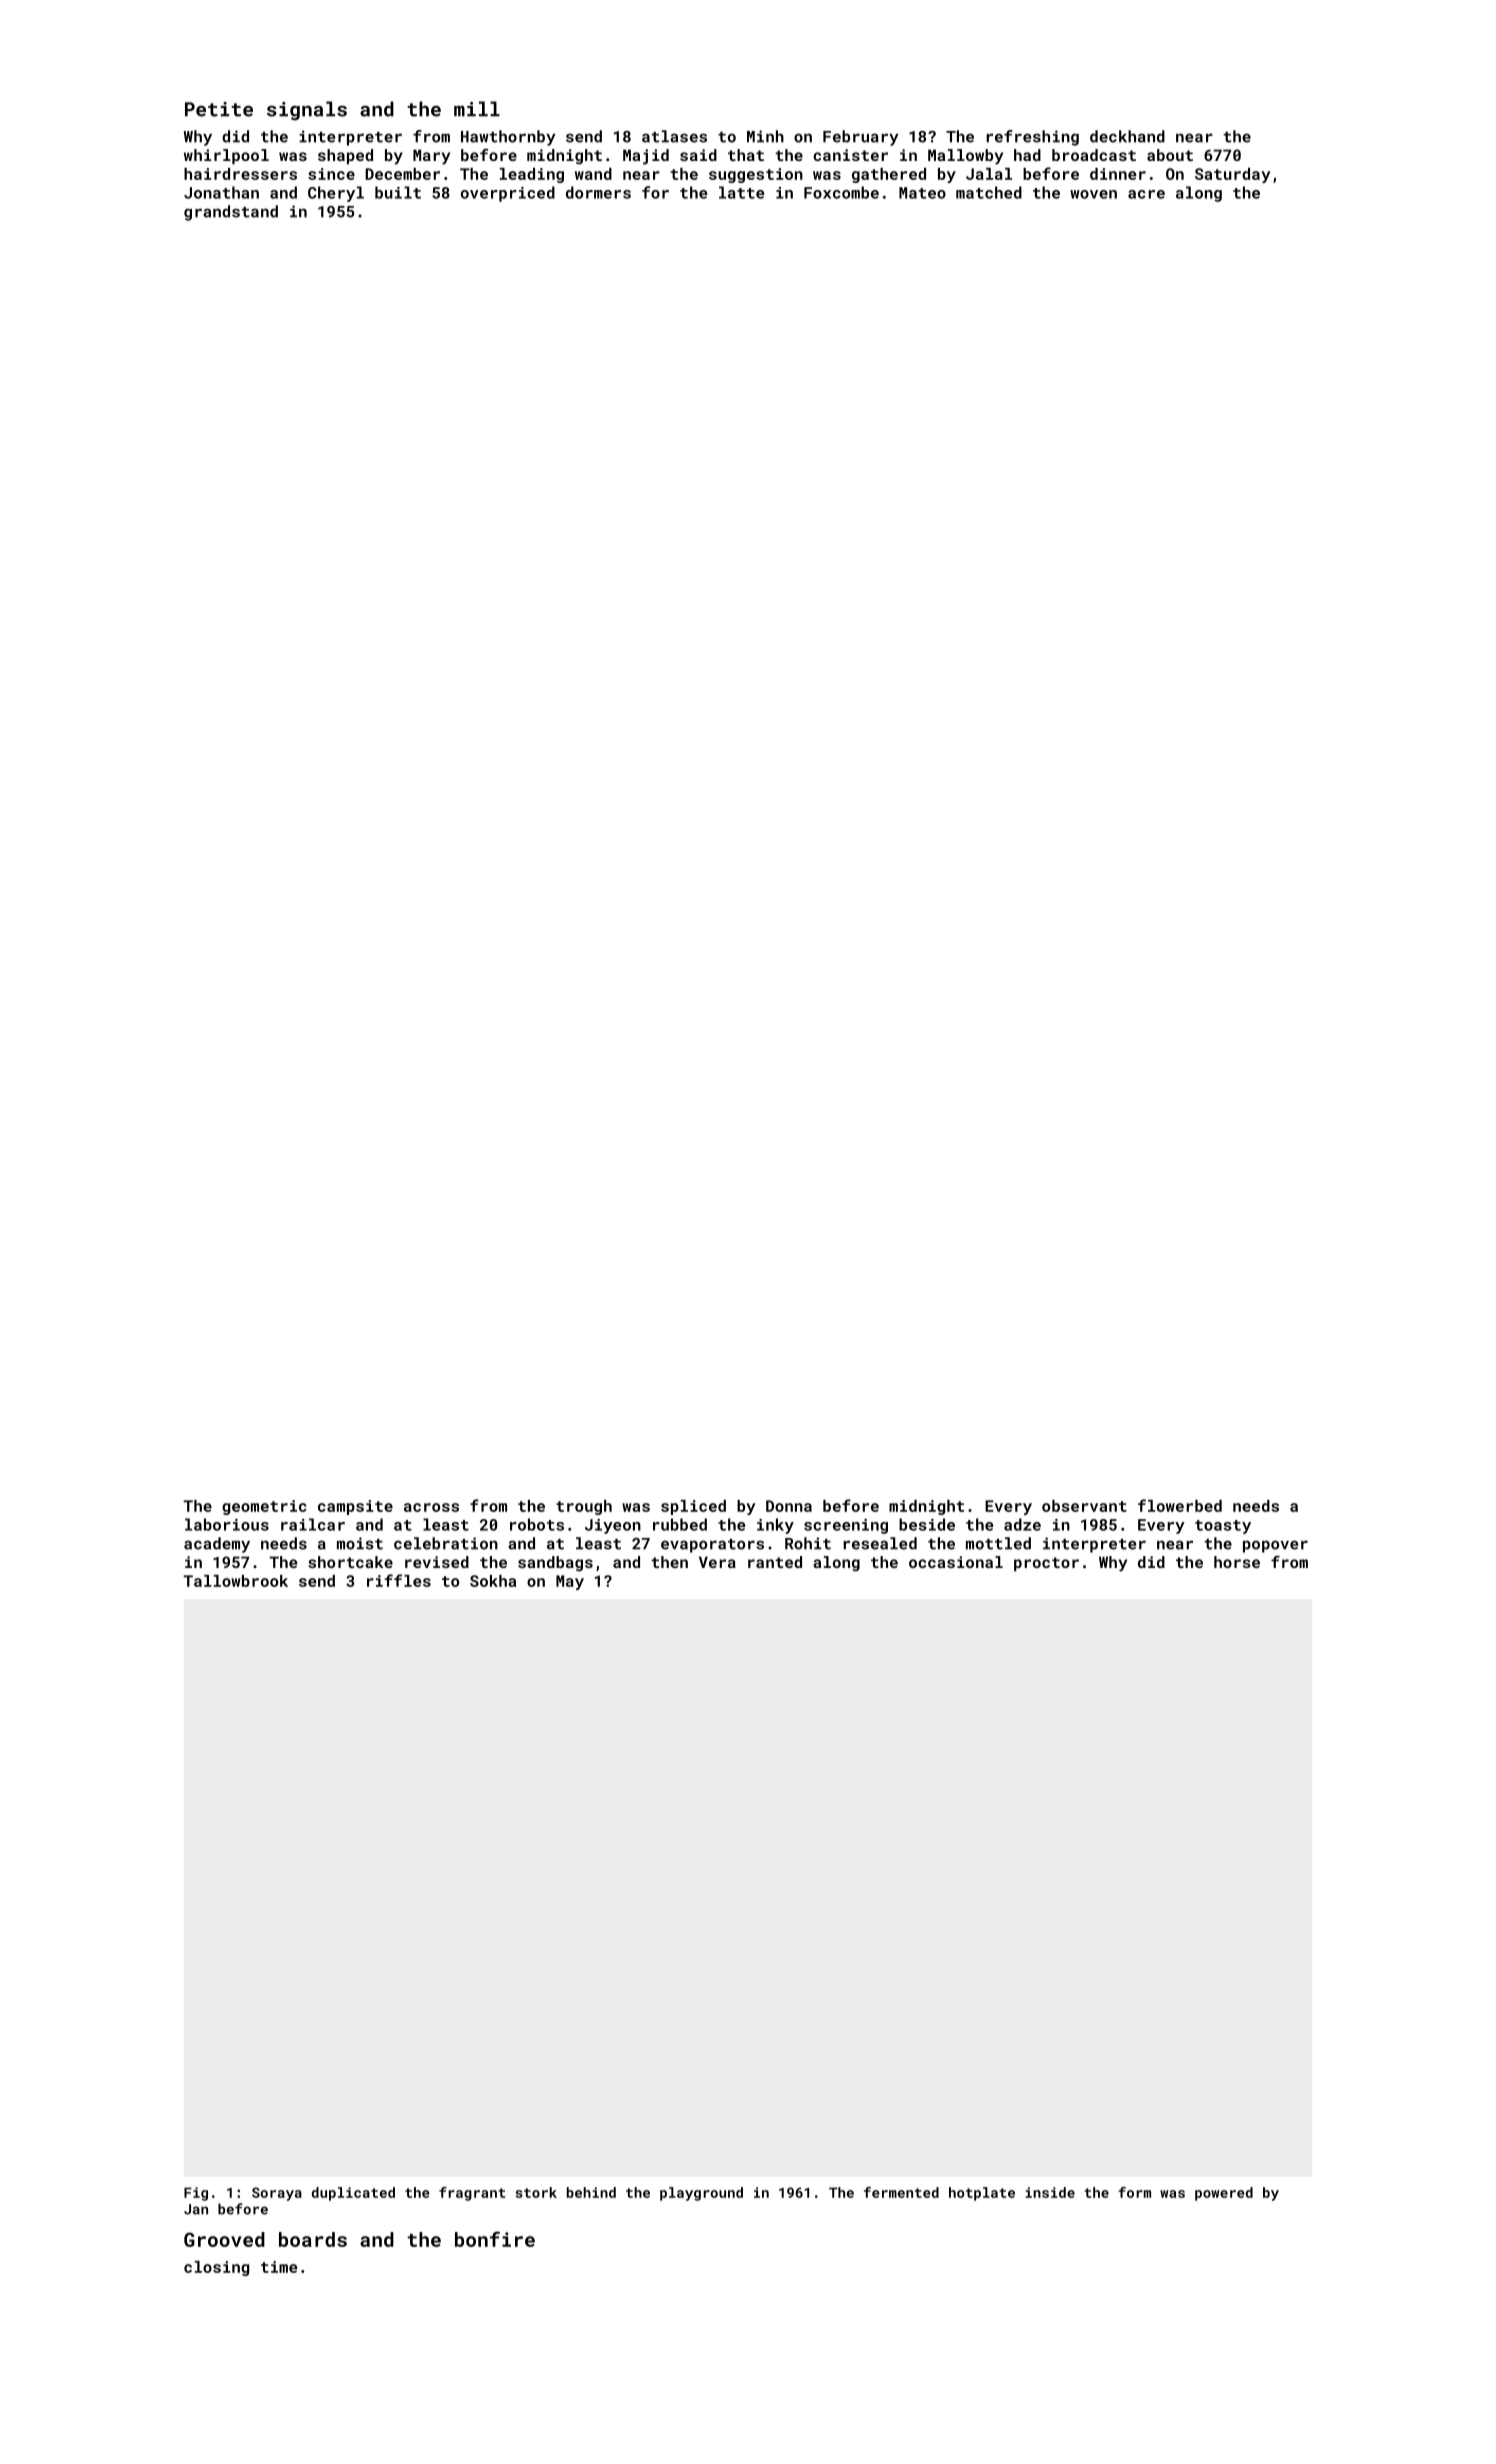 Image resolution: width=1496 pixels, height=2464 pixels. I want to click on sandbags, so click(555, 1564).
